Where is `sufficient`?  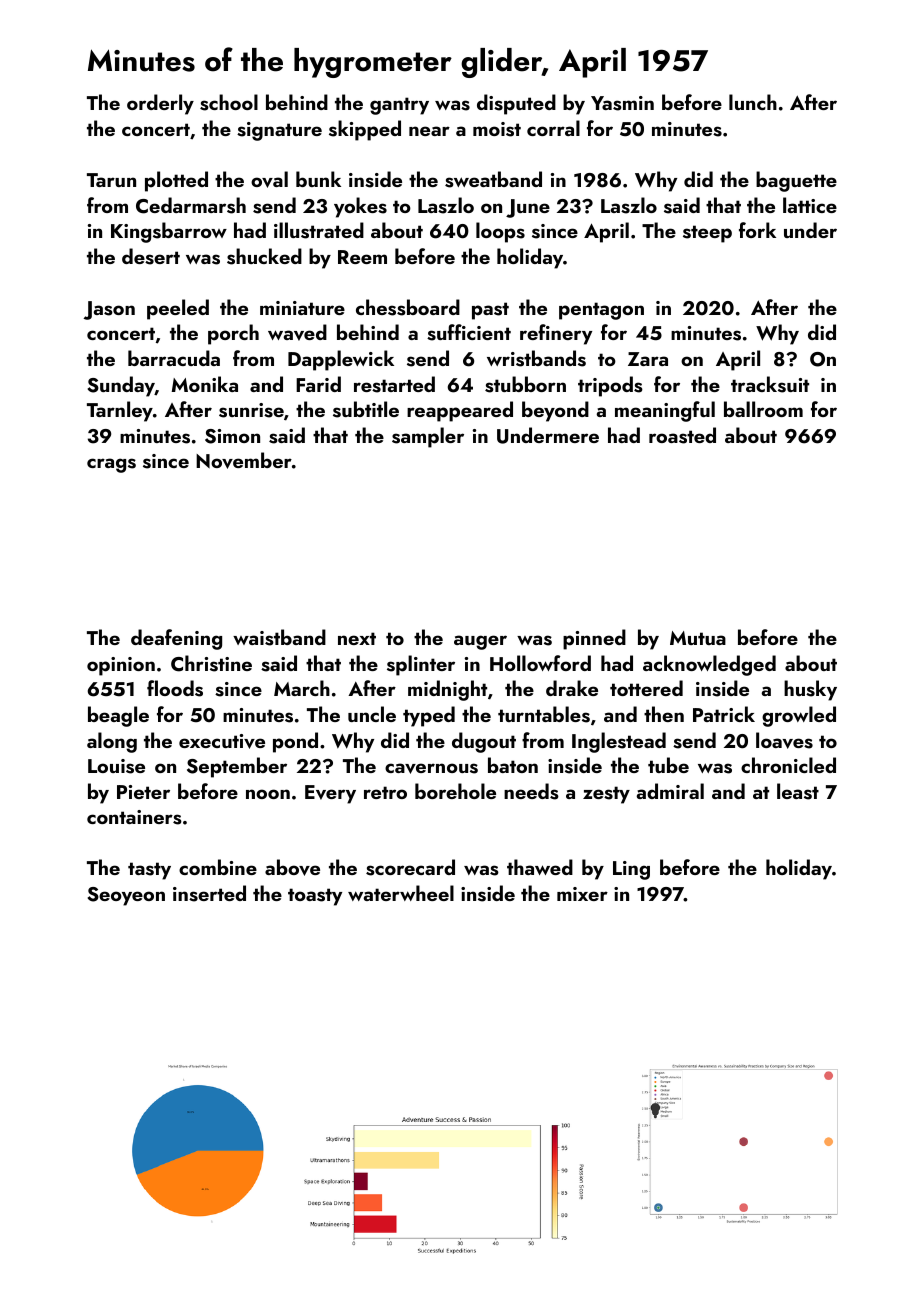 sufficient is located at coordinates (469, 332).
